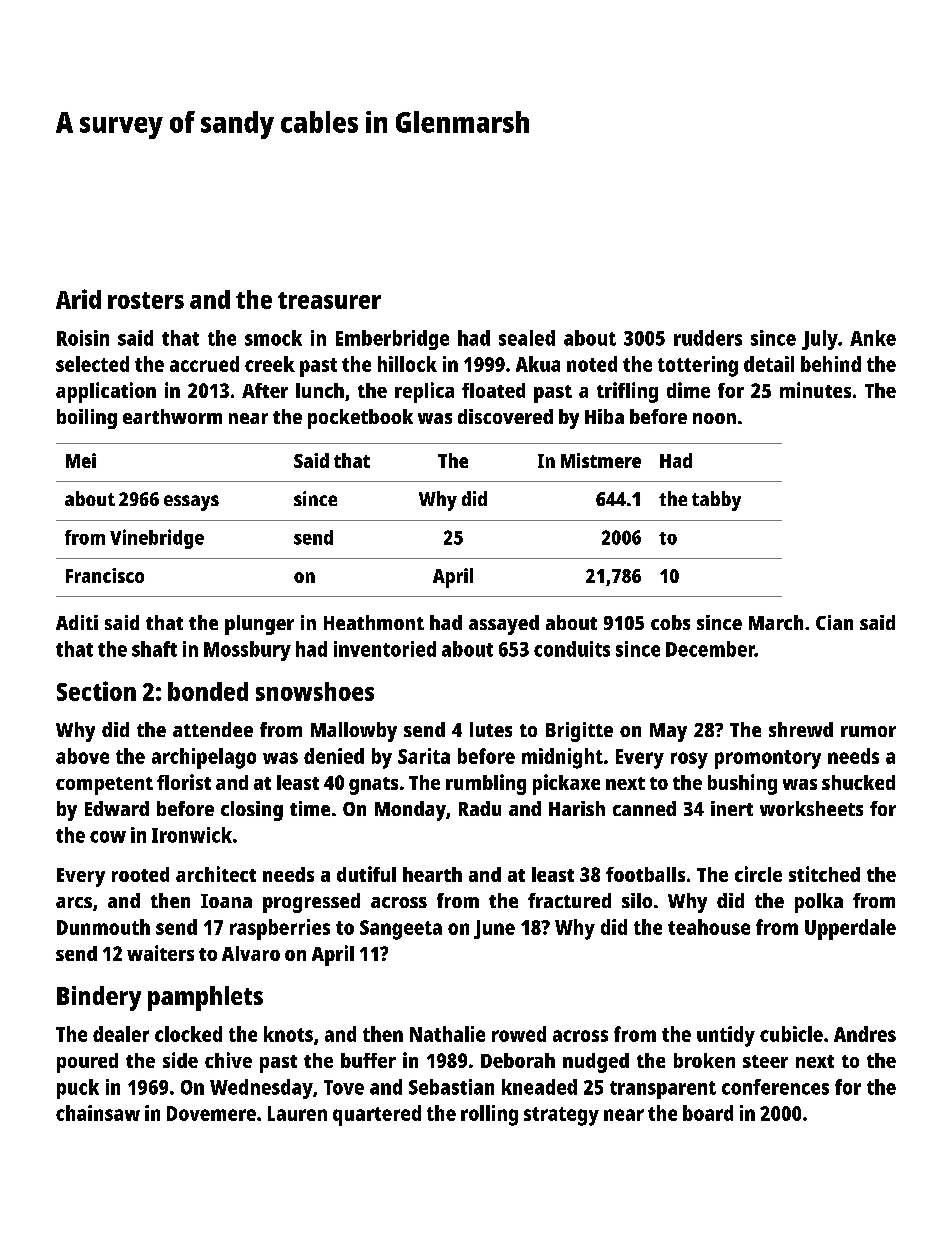  Describe the element at coordinates (154, 649) in the screenshot. I see `shaft` at that location.
